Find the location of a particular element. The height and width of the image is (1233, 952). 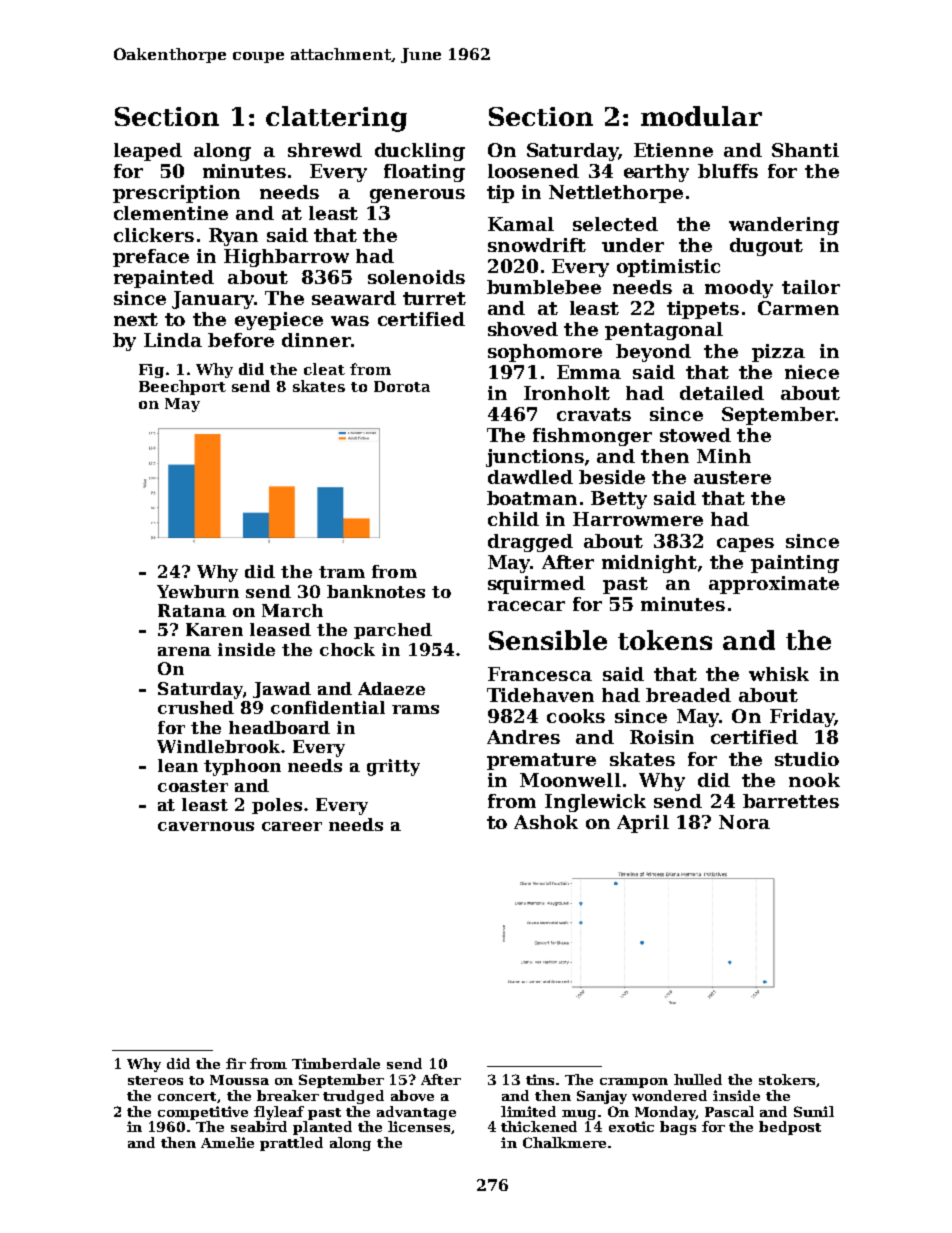

dragged is located at coordinates (530, 543).
